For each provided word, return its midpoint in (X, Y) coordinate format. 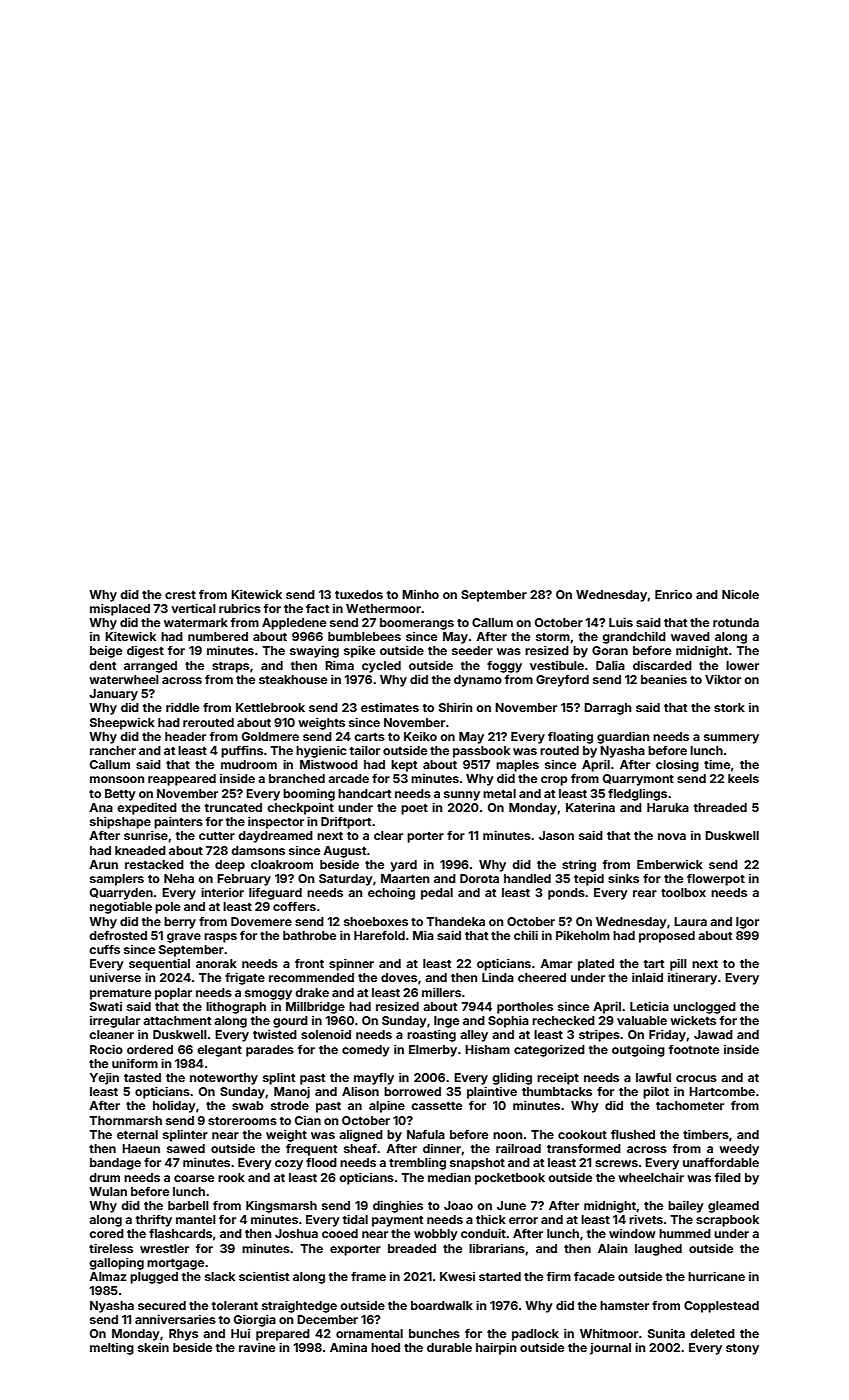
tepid (589, 880)
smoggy (268, 995)
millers (441, 992)
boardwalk (442, 1305)
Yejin (104, 1079)
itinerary (692, 978)
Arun (103, 864)
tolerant (235, 1305)
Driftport (346, 823)
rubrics (240, 608)
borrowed (412, 1091)
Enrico (673, 594)
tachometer (690, 1105)
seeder (472, 650)
